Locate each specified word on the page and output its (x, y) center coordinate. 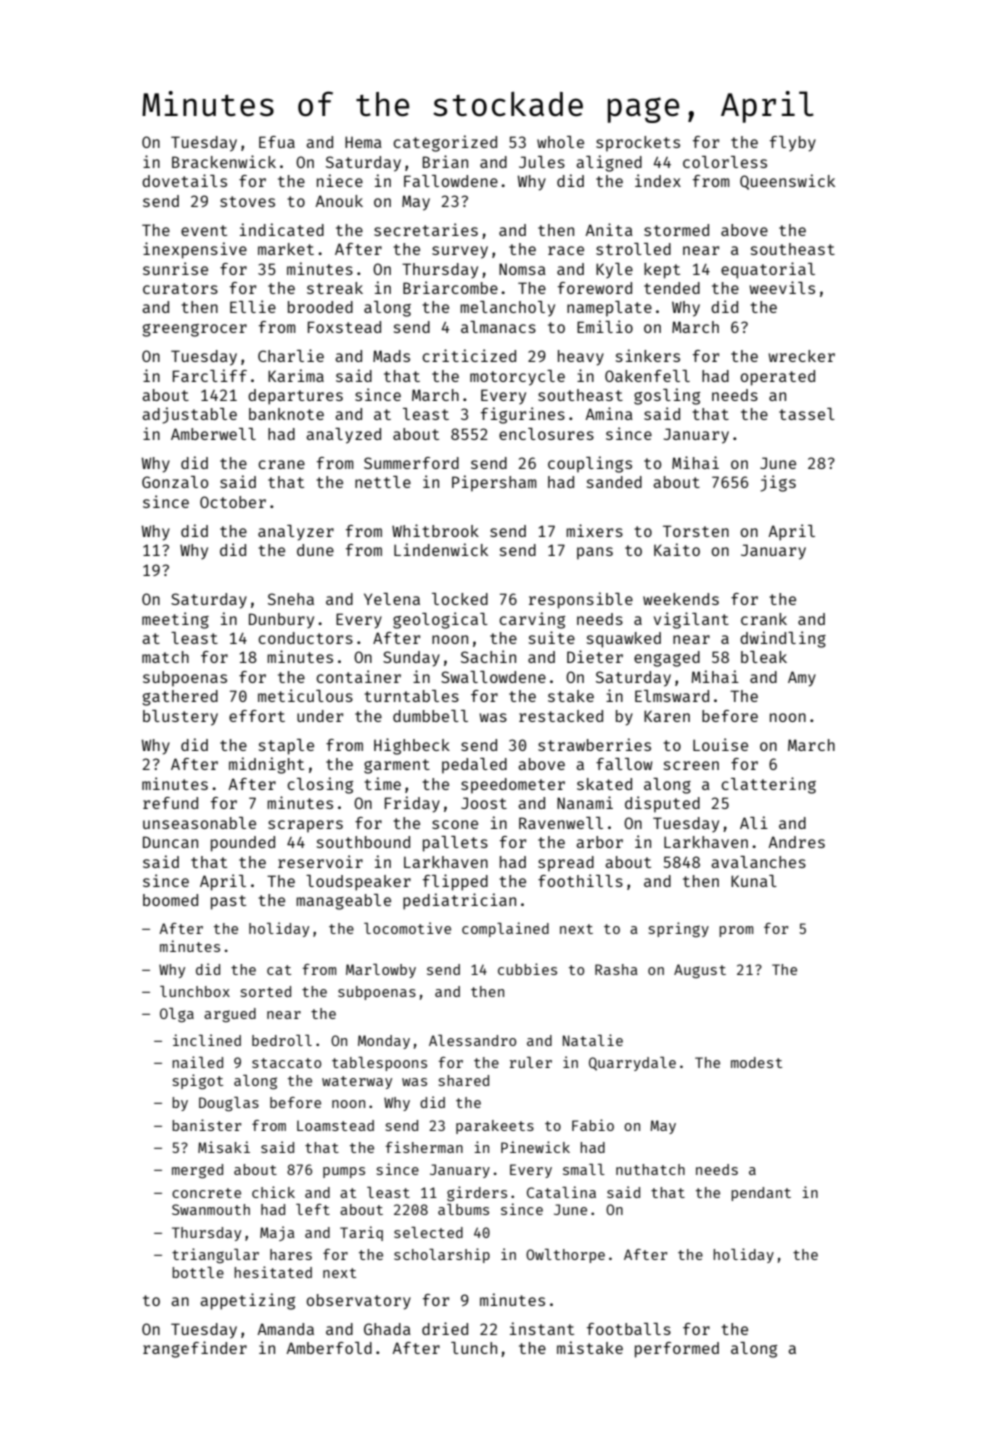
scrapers (305, 826)
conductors (305, 638)
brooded (320, 307)
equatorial (768, 270)
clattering (768, 785)
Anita (609, 229)
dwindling (783, 639)
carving (532, 620)
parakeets (495, 1127)
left (313, 1209)
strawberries (594, 744)
